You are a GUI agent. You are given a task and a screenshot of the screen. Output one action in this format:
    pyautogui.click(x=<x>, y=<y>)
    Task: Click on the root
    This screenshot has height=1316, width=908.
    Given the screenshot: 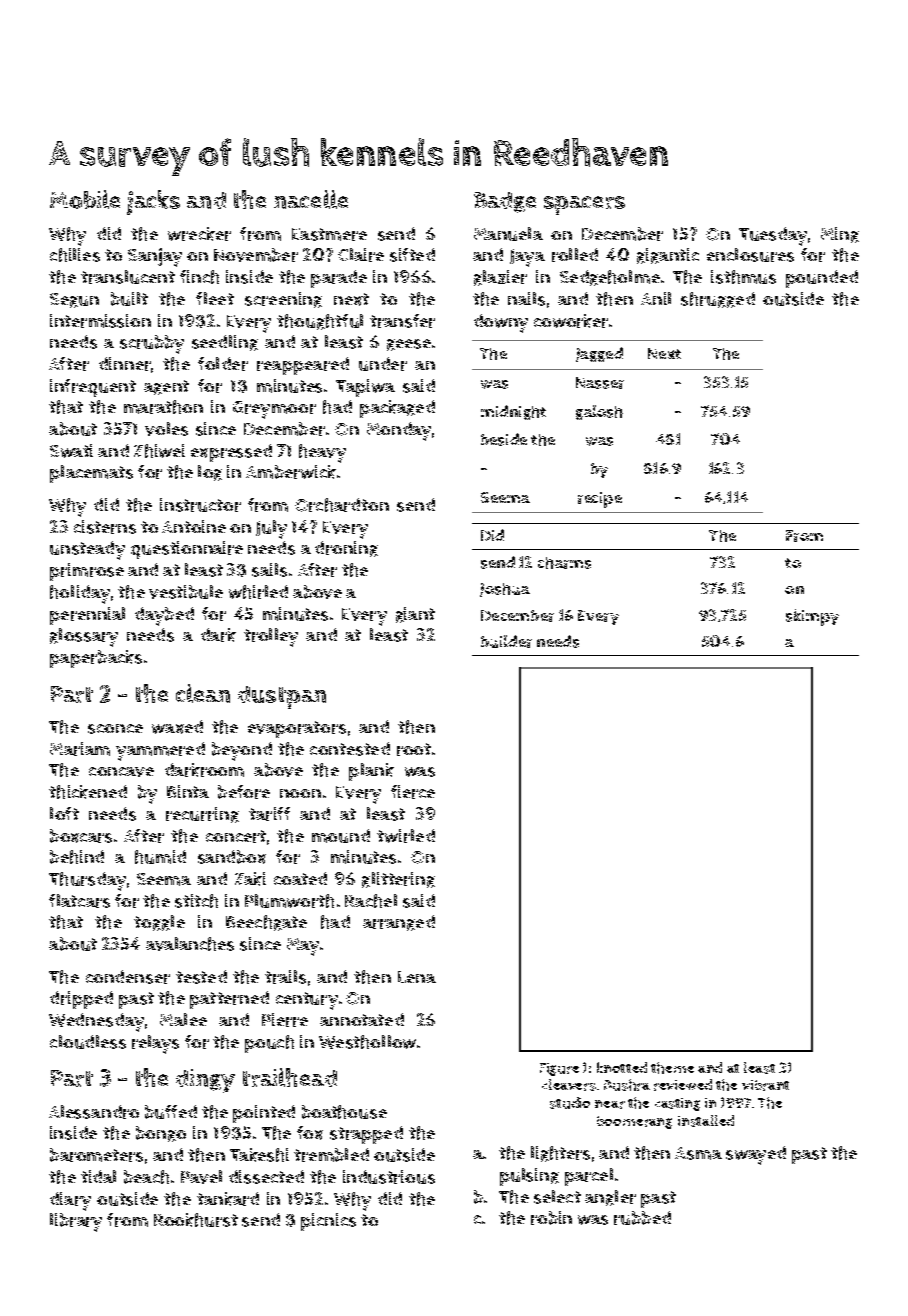 What is the action you would take?
    pyautogui.click(x=414, y=749)
